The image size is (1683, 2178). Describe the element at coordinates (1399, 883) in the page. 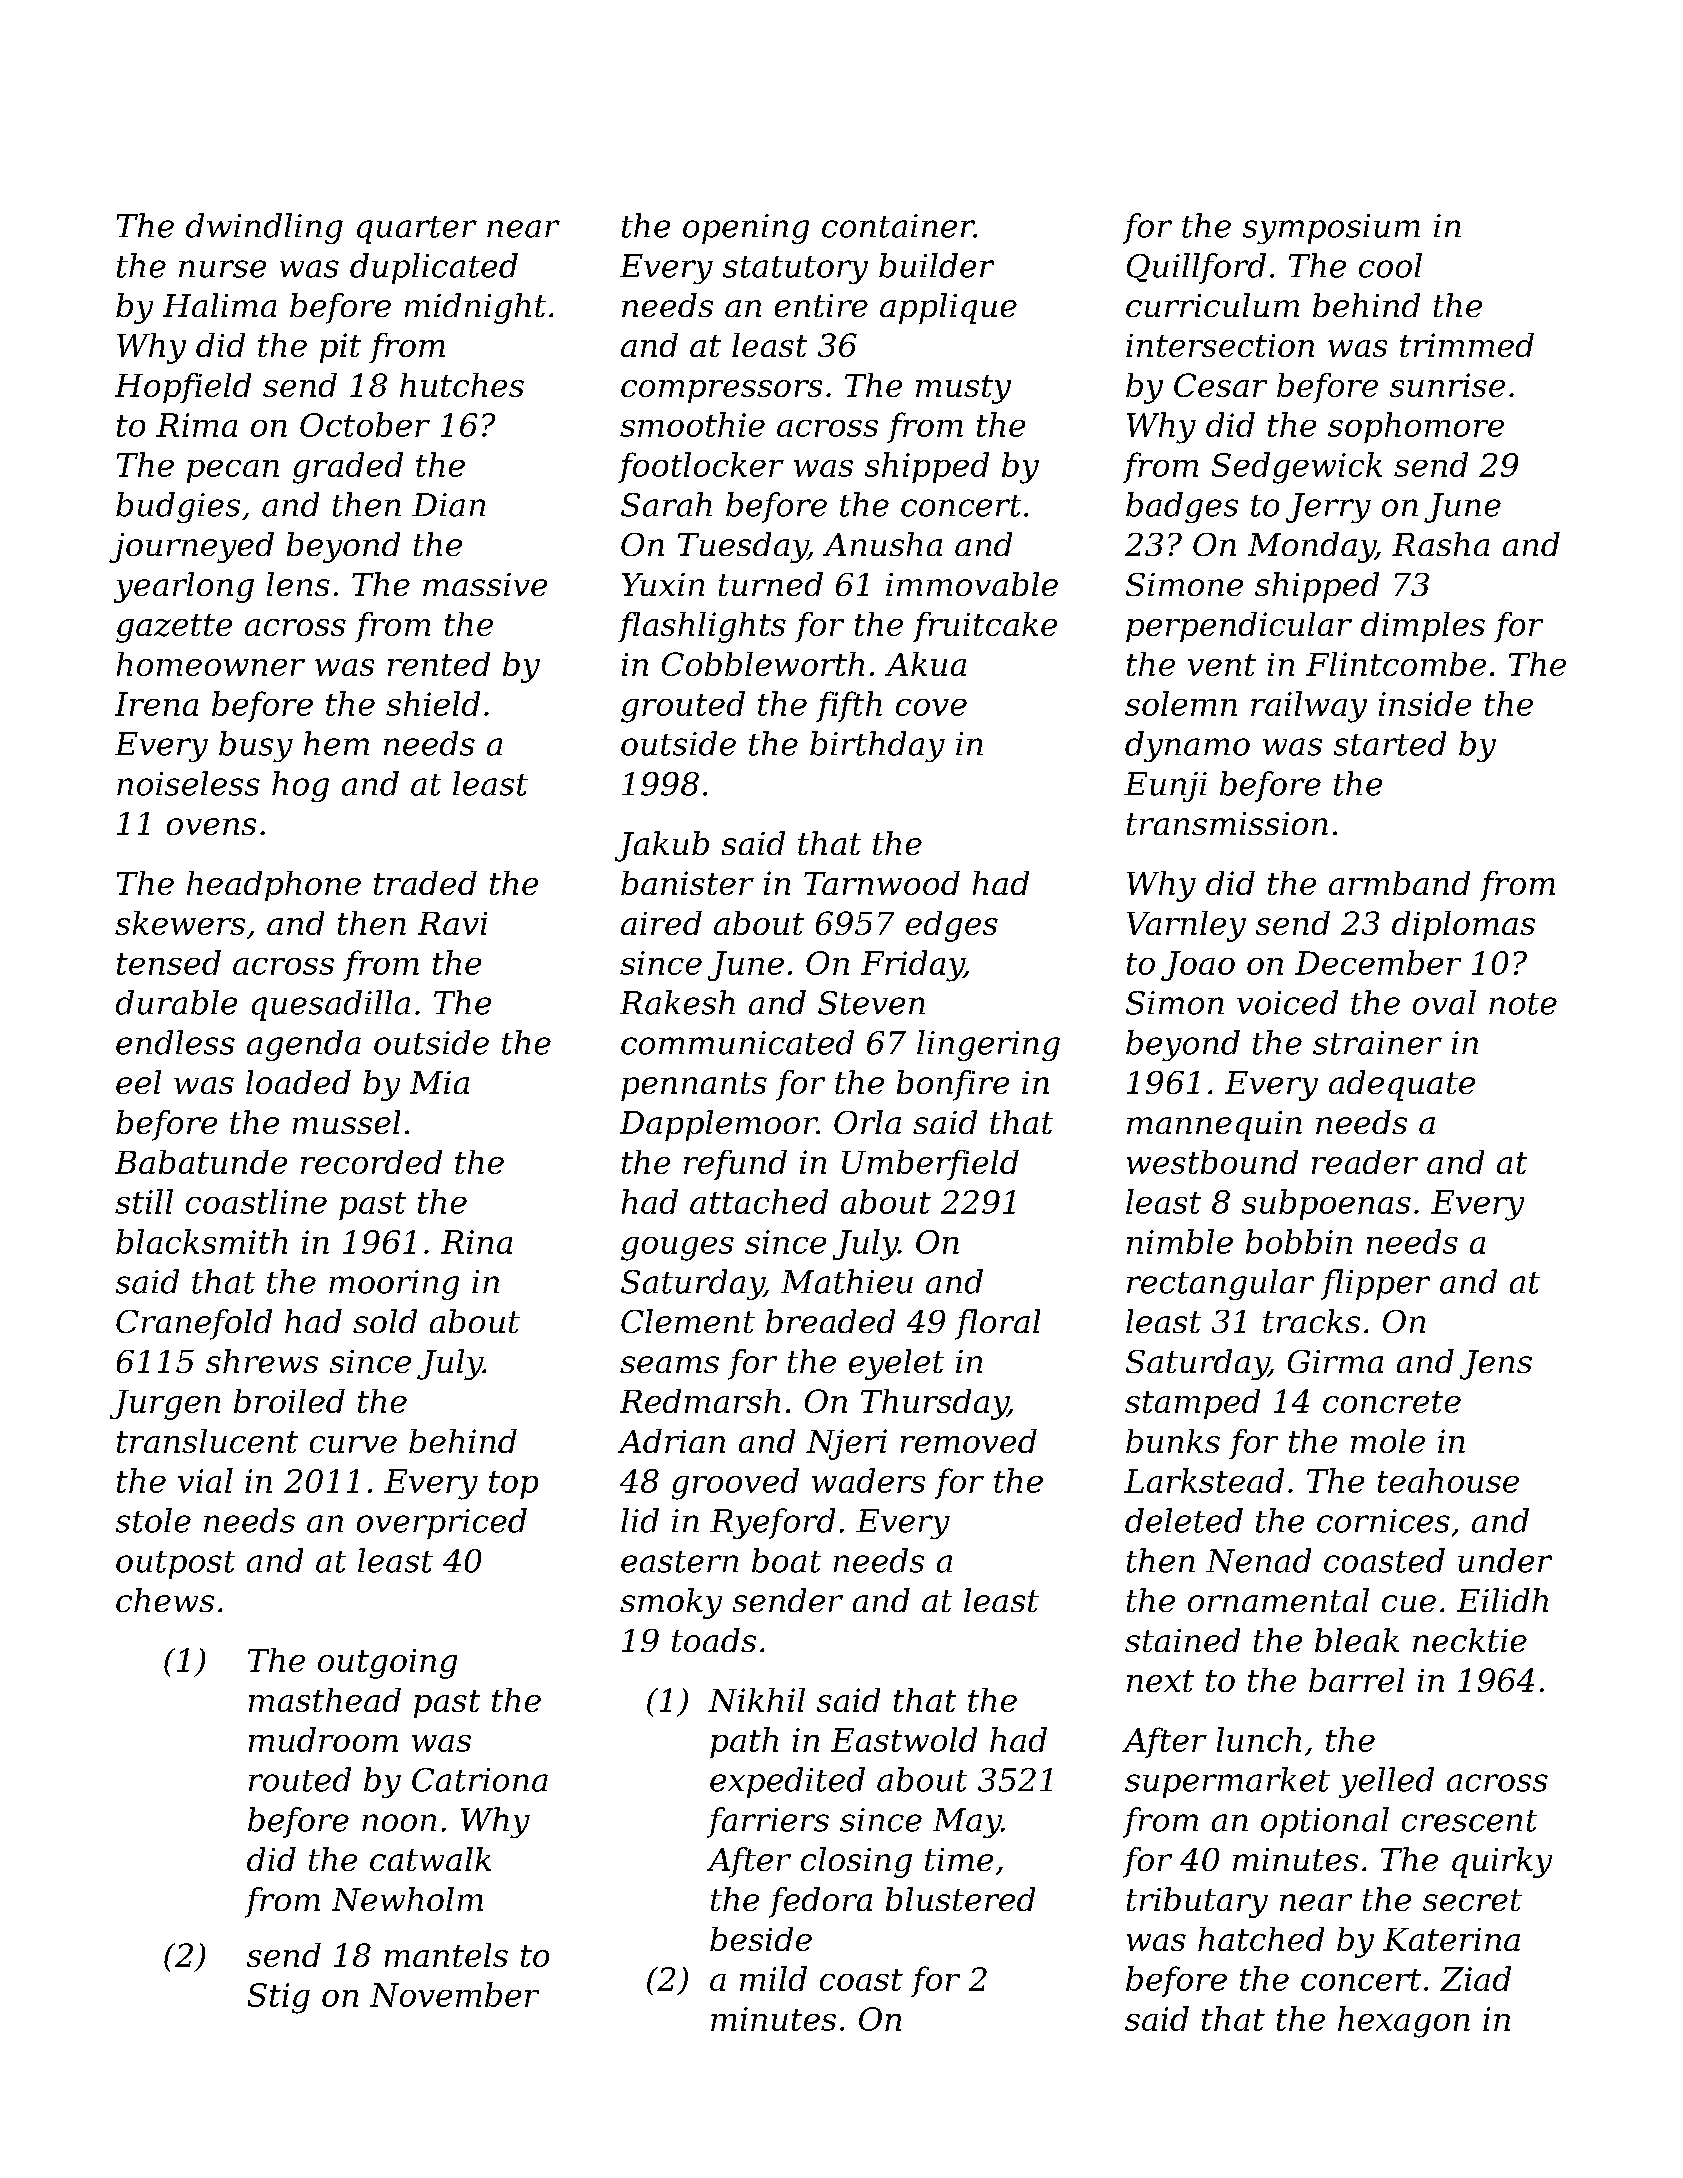

I see `armband` at that location.
